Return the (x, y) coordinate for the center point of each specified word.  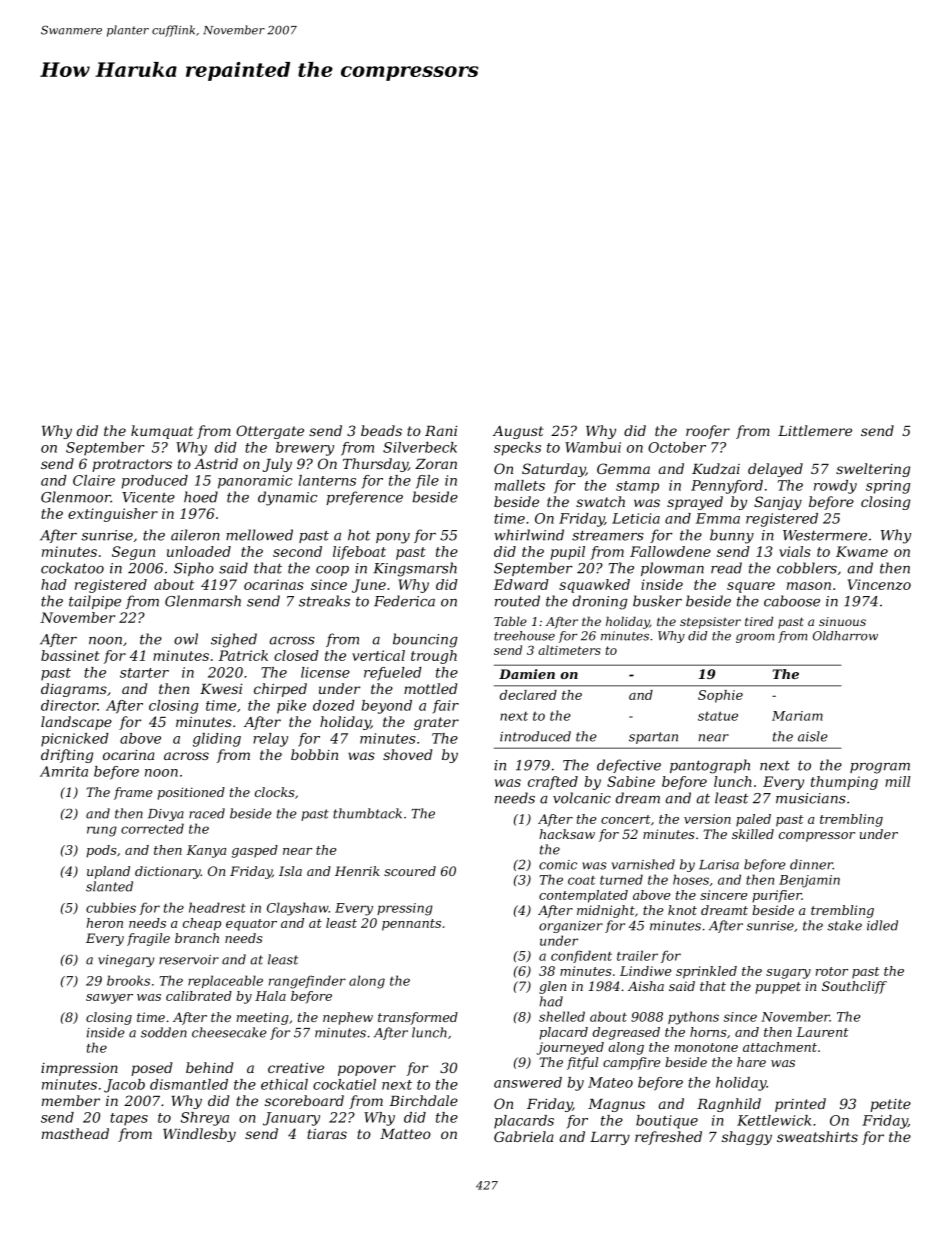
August (518, 432)
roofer (708, 432)
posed (151, 1069)
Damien (527, 674)
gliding (217, 740)
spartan (653, 738)
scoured (410, 871)
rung (102, 831)
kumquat (162, 432)
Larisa (719, 865)
